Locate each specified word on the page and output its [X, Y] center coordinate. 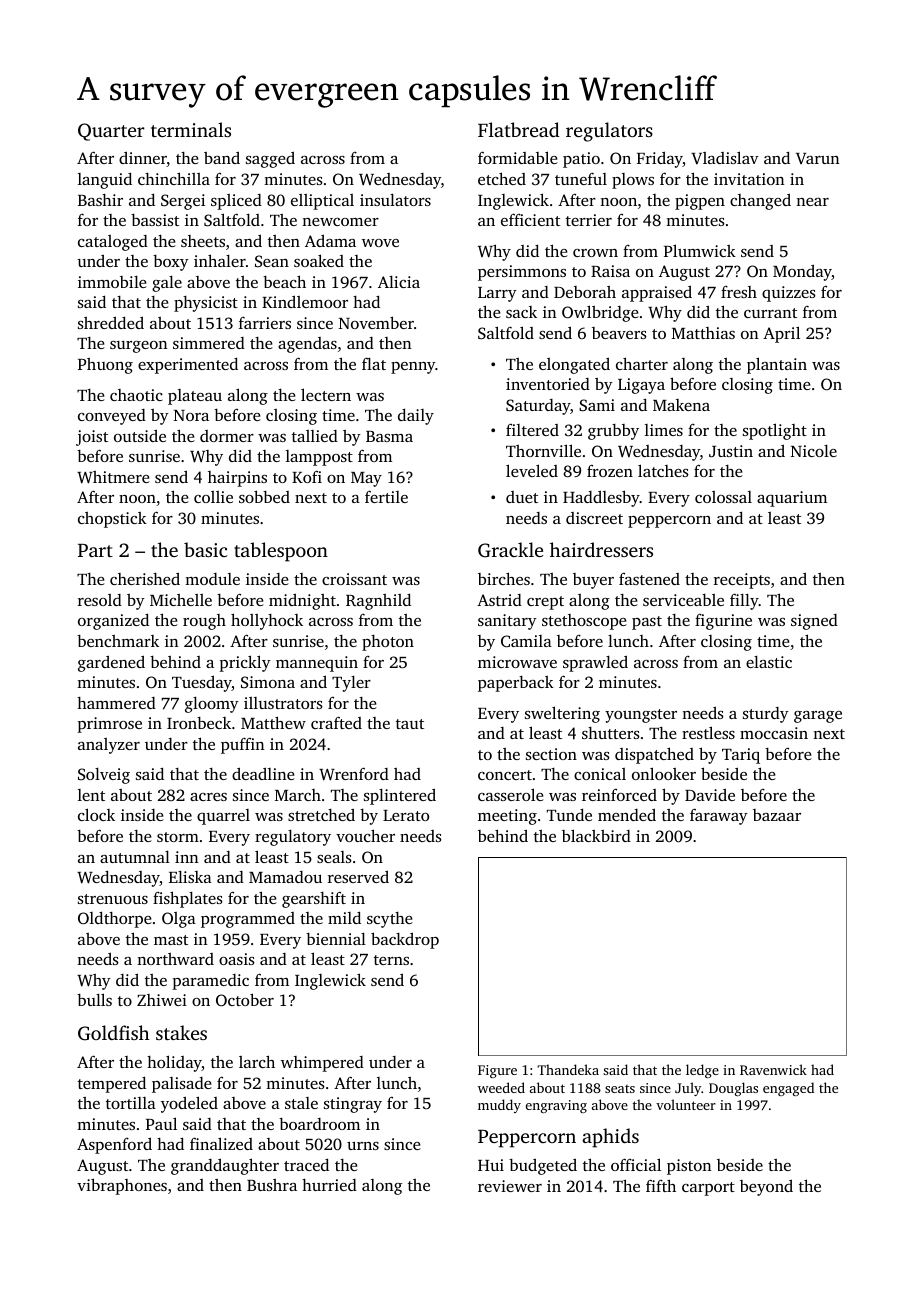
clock [96, 814]
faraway [719, 816]
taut [410, 724]
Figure [497, 1071]
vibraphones [122, 1186]
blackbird [596, 835]
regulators [609, 132]
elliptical [322, 202]
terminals [191, 129]
